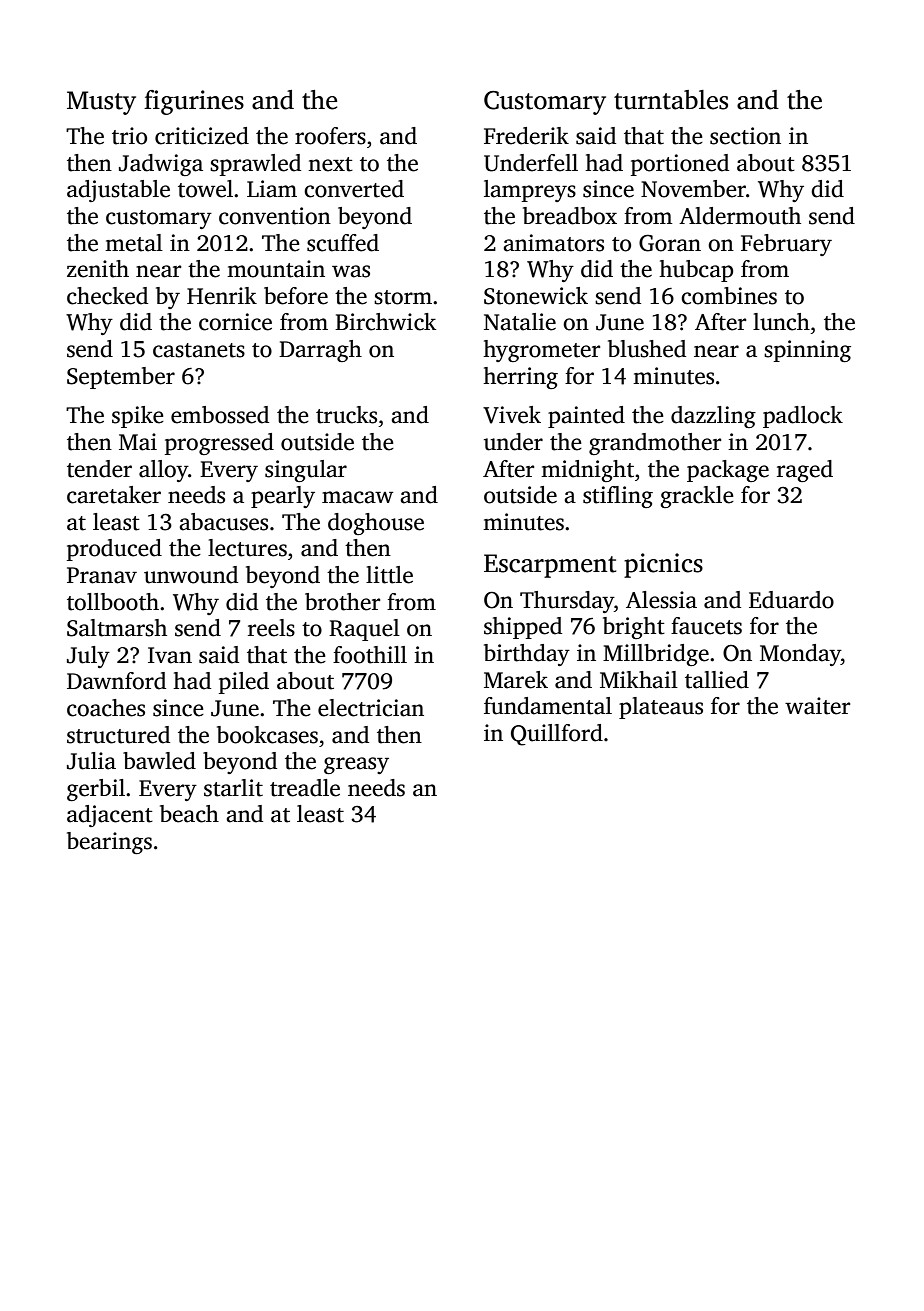  Describe the element at coordinates (791, 600) in the page. I see `Eduardo` at that location.
